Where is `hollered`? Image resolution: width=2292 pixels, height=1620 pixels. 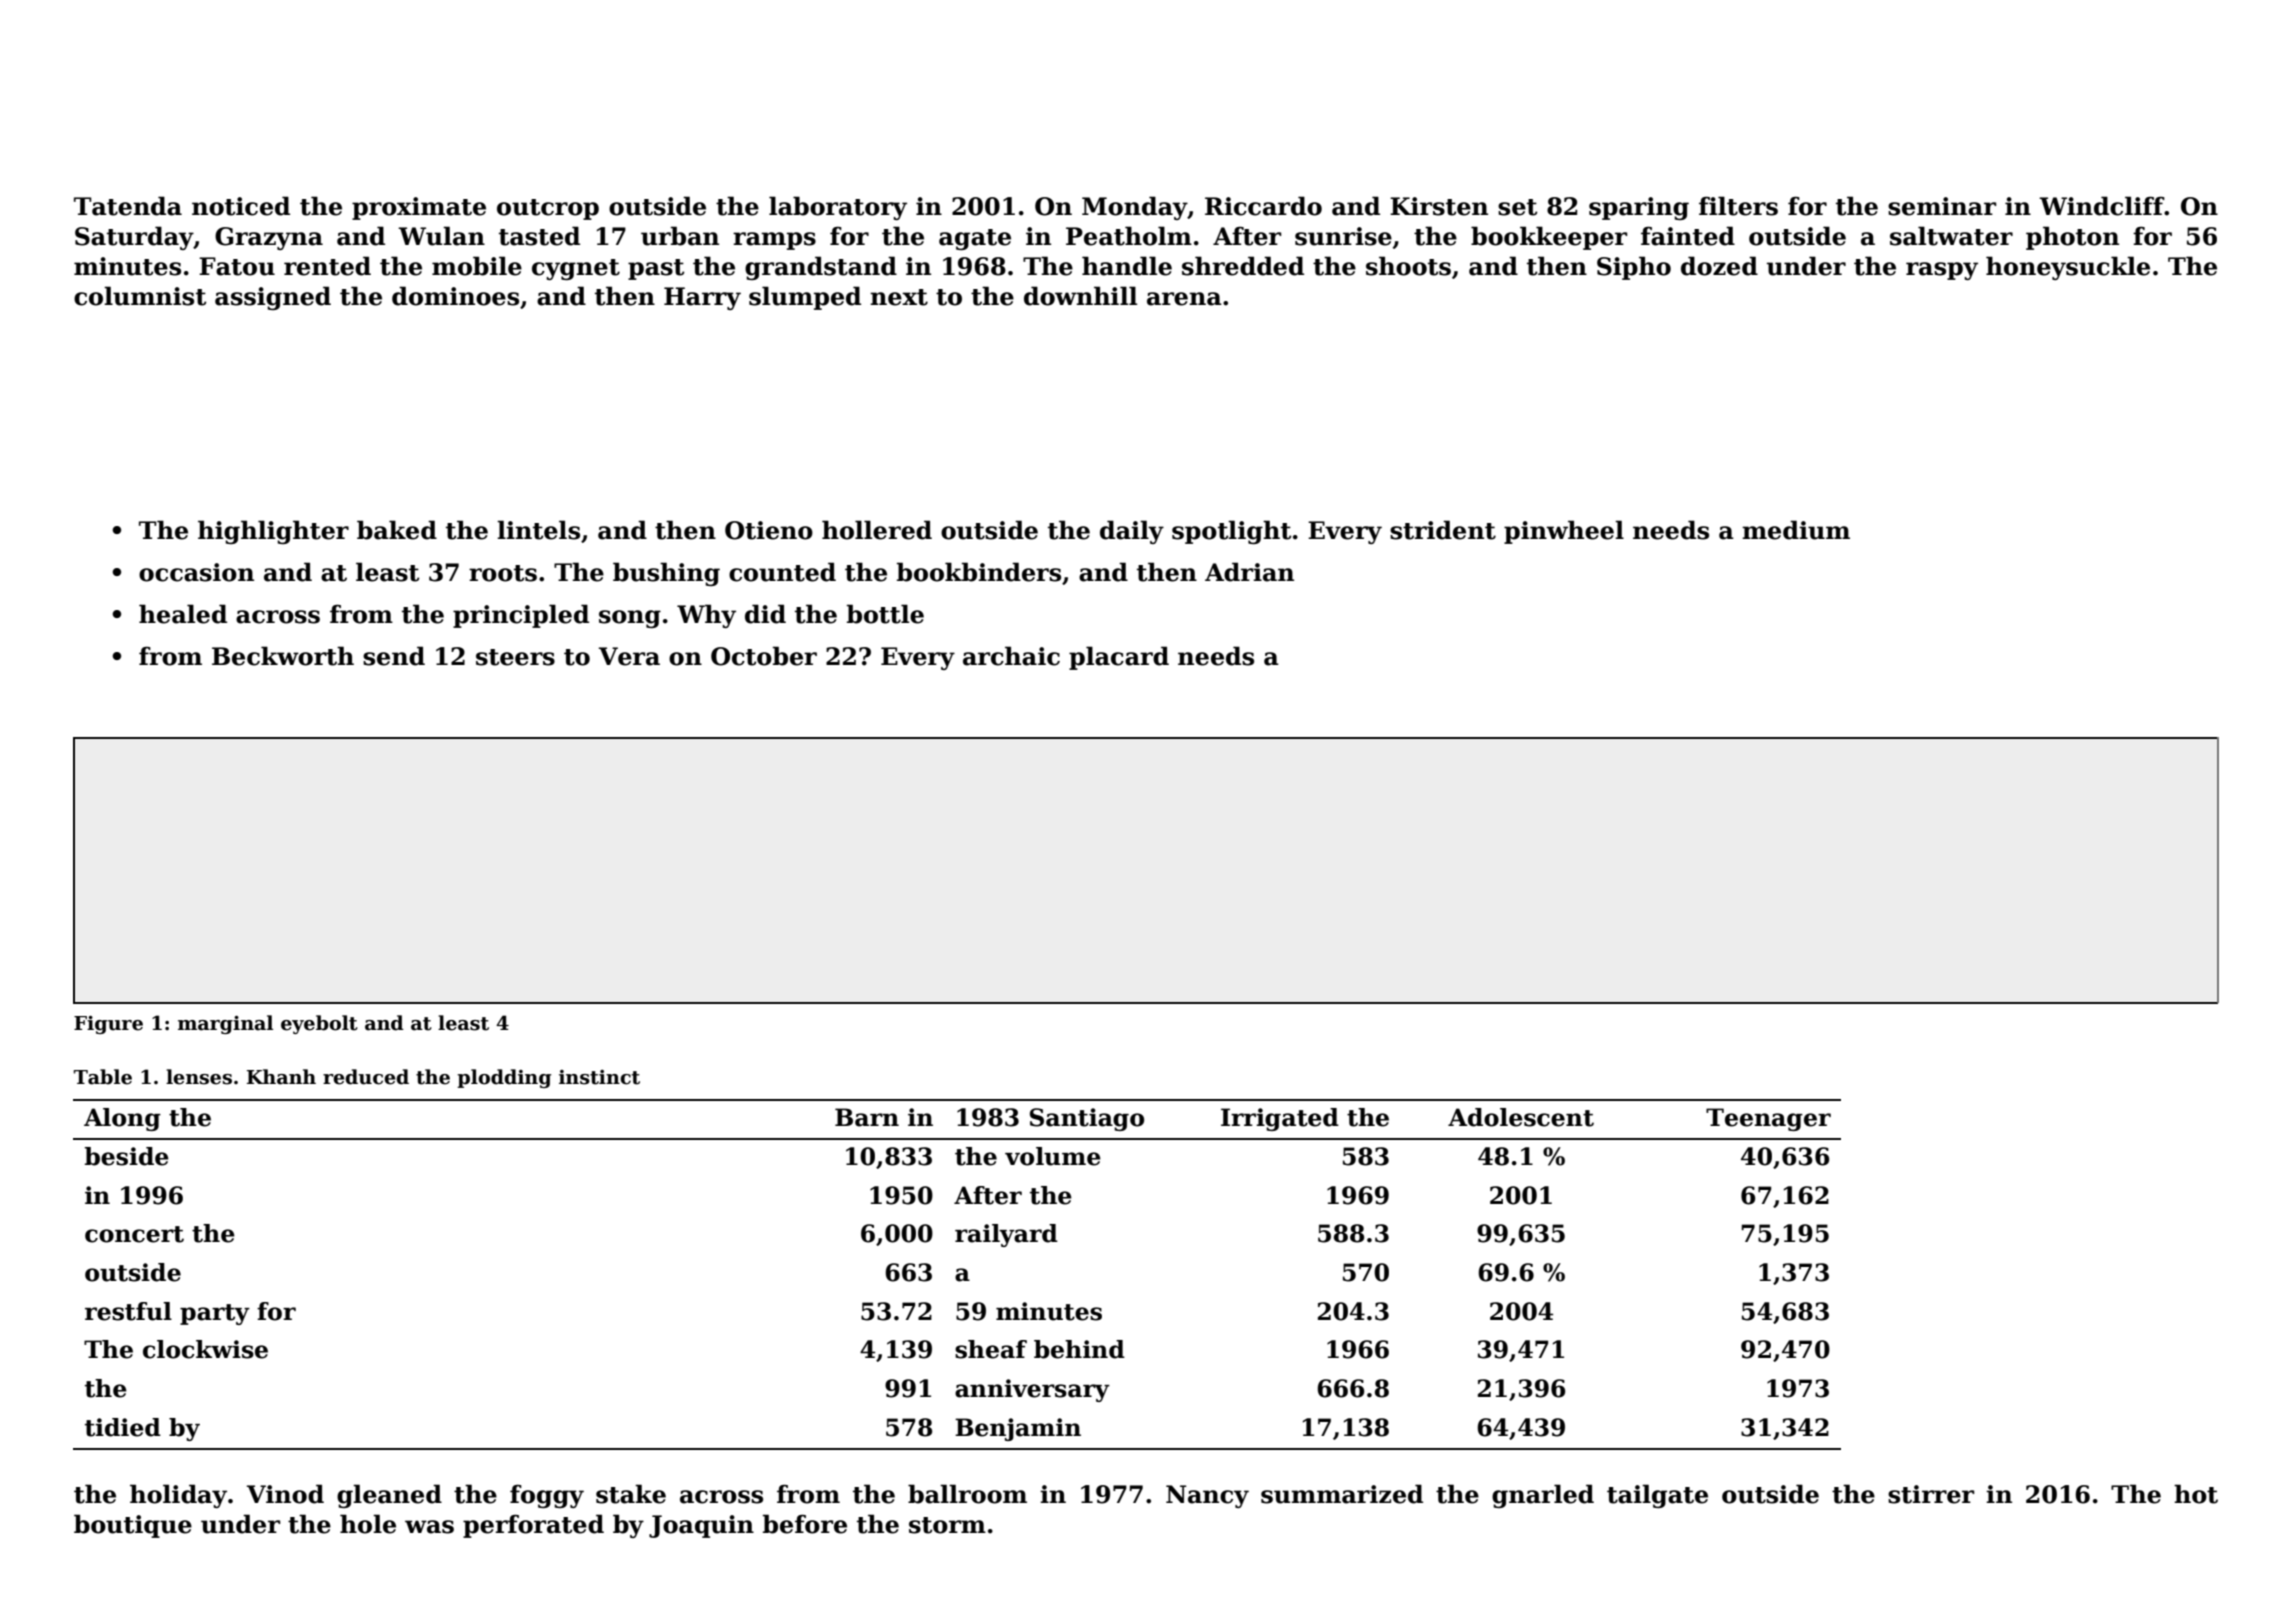
hollered is located at coordinates (877, 530).
